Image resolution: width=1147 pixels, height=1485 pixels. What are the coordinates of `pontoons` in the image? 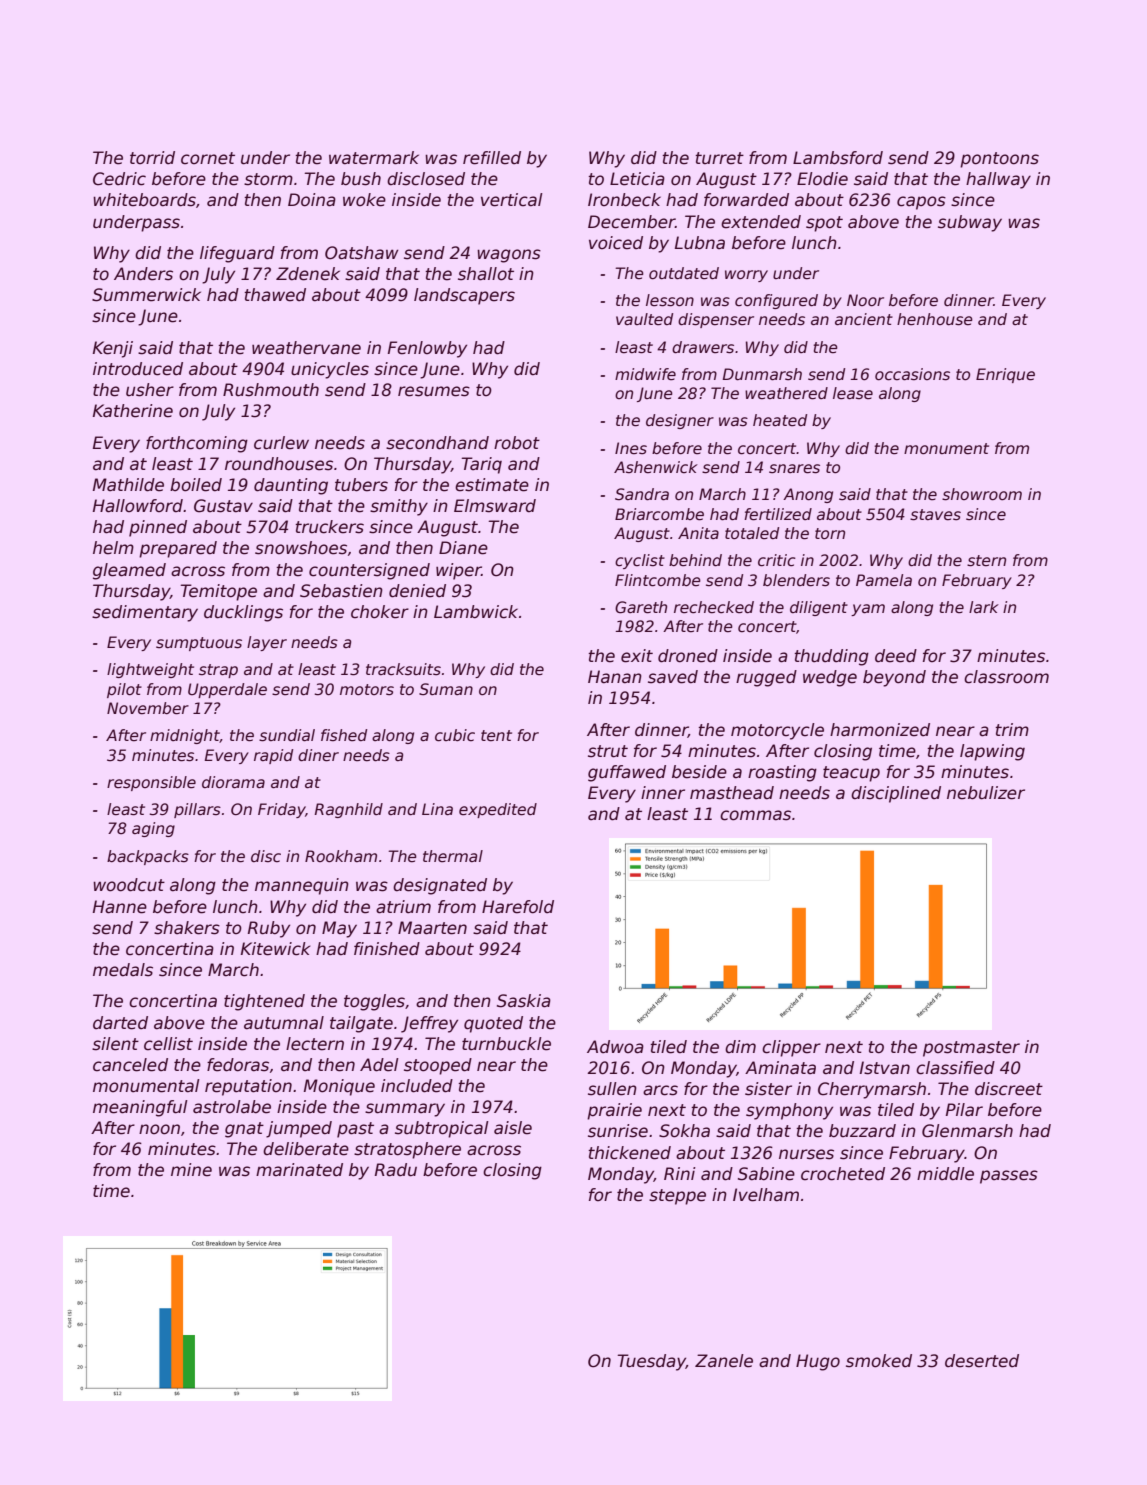 It's located at (999, 160).
